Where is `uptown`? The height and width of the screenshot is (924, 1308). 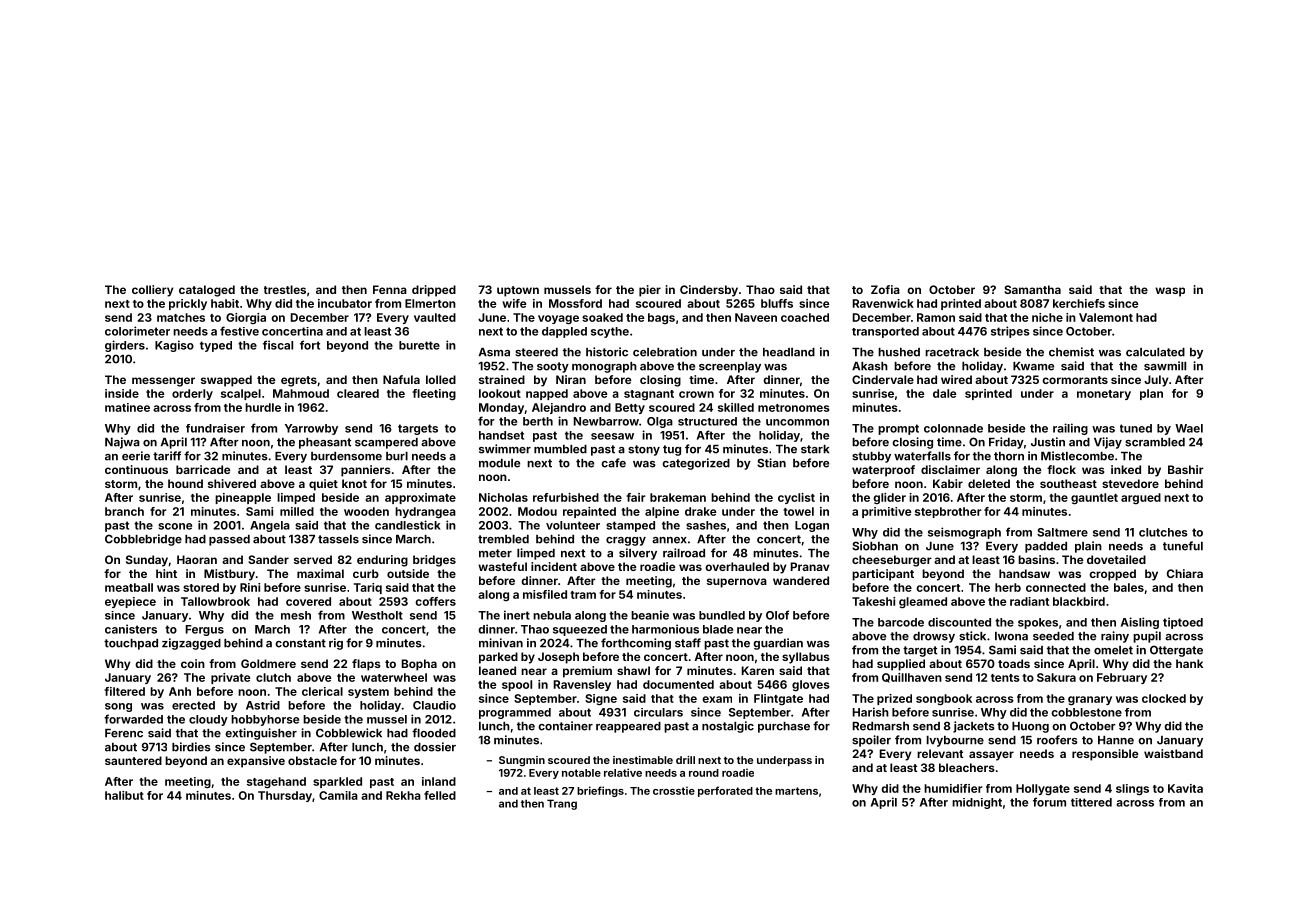 uptown is located at coordinates (518, 291).
